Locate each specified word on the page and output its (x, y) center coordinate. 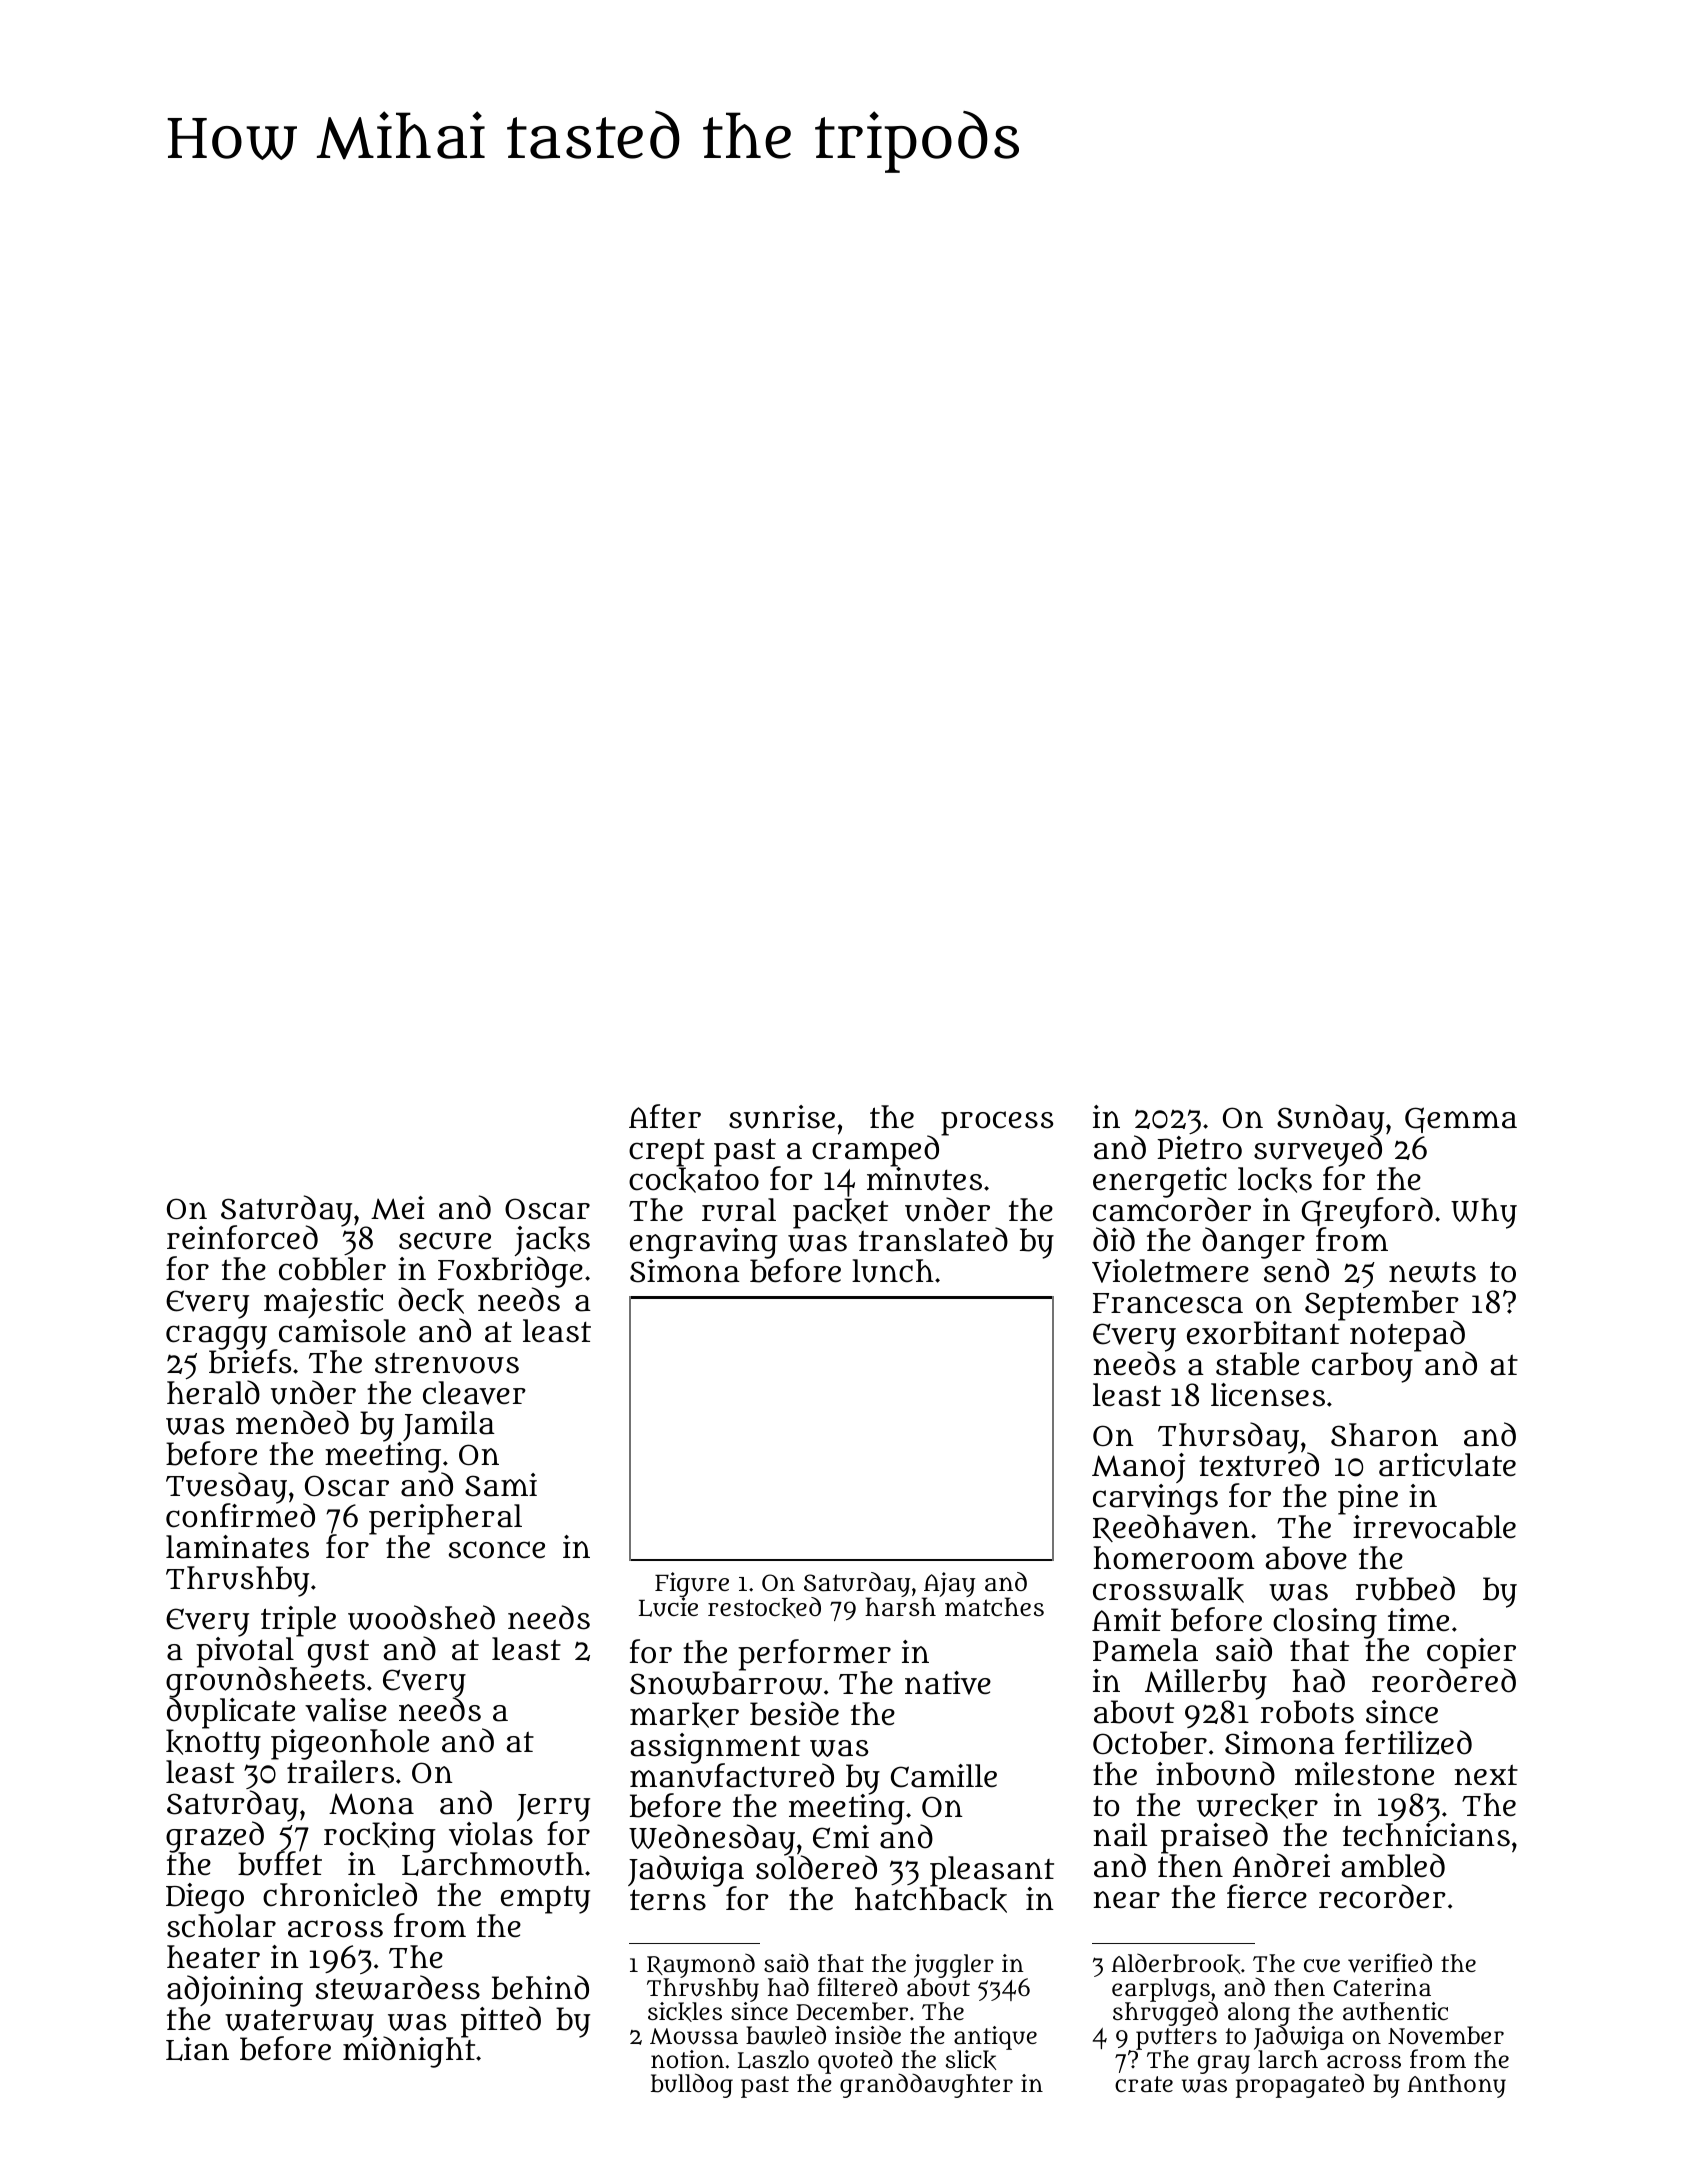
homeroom (1174, 1558)
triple (298, 1621)
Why (1484, 1213)
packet (840, 1213)
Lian (197, 2049)
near (1126, 1900)
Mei (398, 1208)
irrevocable (1434, 1527)
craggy (216, 1337)
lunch (893, 1271)
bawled (786, 2035)
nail (1120, 1835)
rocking (380, 1837)
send (1296, 1271)
